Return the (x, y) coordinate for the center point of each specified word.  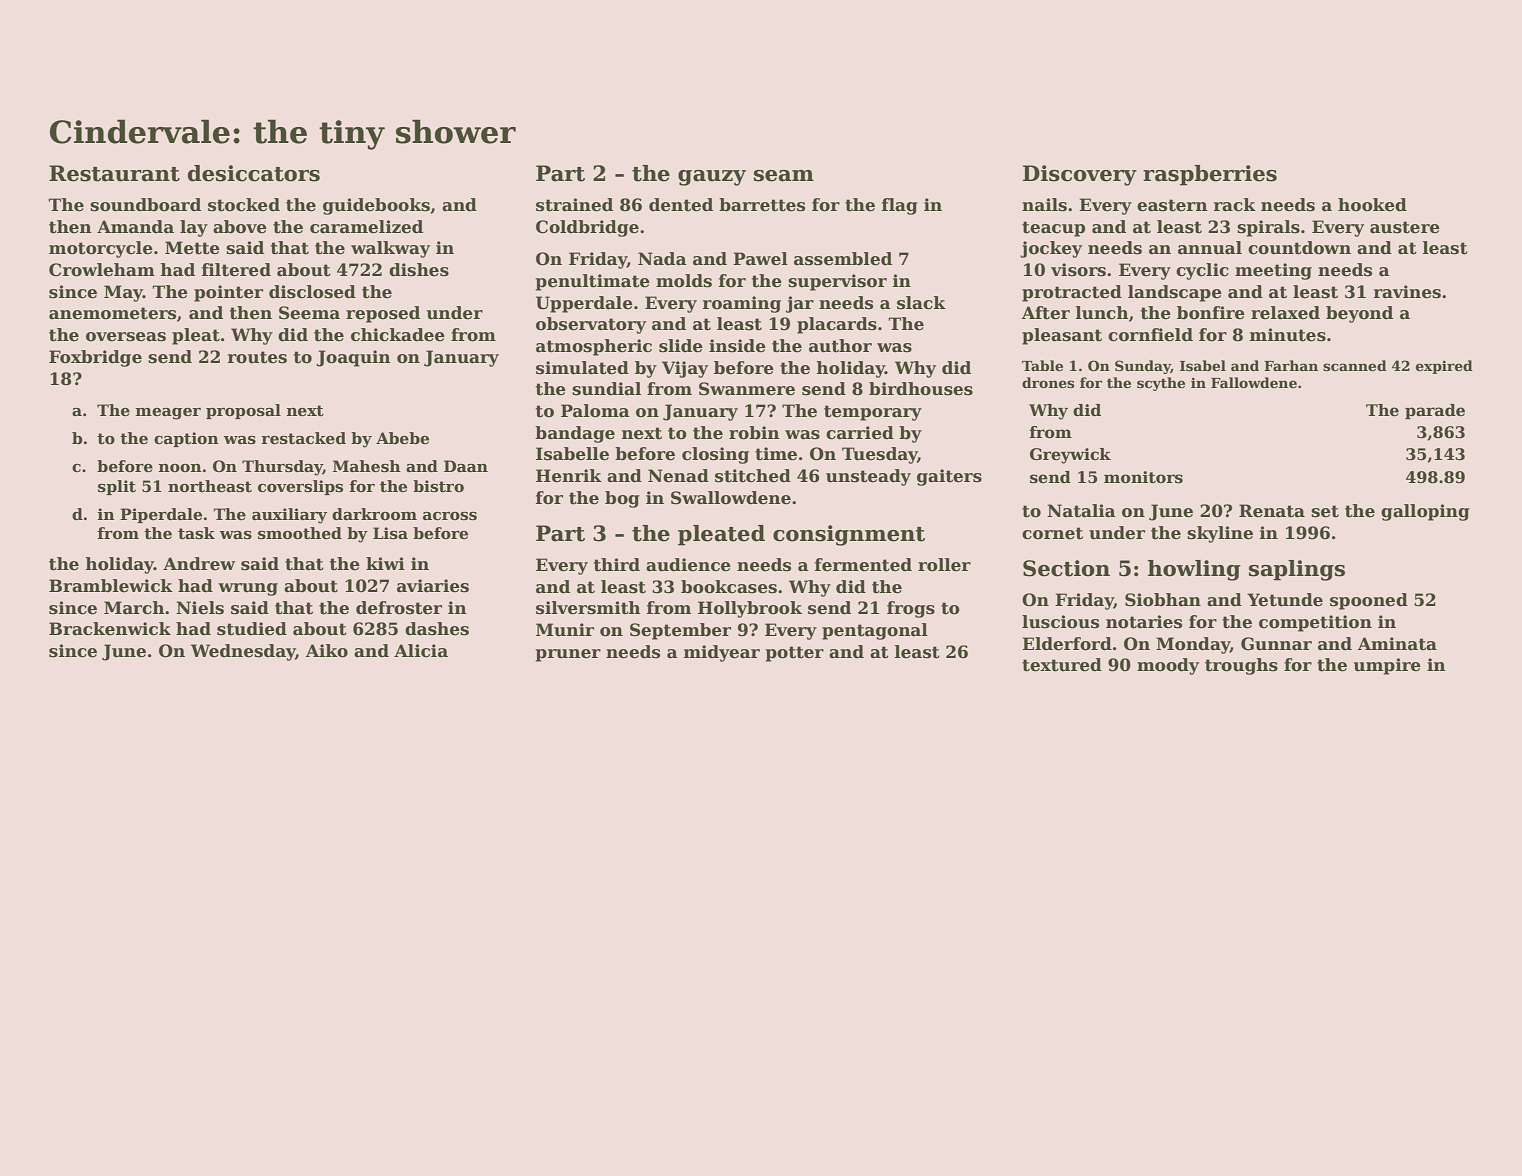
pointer (228, 293)
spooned (1369, 601)
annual (1210, 248)
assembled (843, 259)
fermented (863, 565)
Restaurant (114, 173)
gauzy (712, 178)
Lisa (390, 533)
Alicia (421, 651)
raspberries (1210, 175)
